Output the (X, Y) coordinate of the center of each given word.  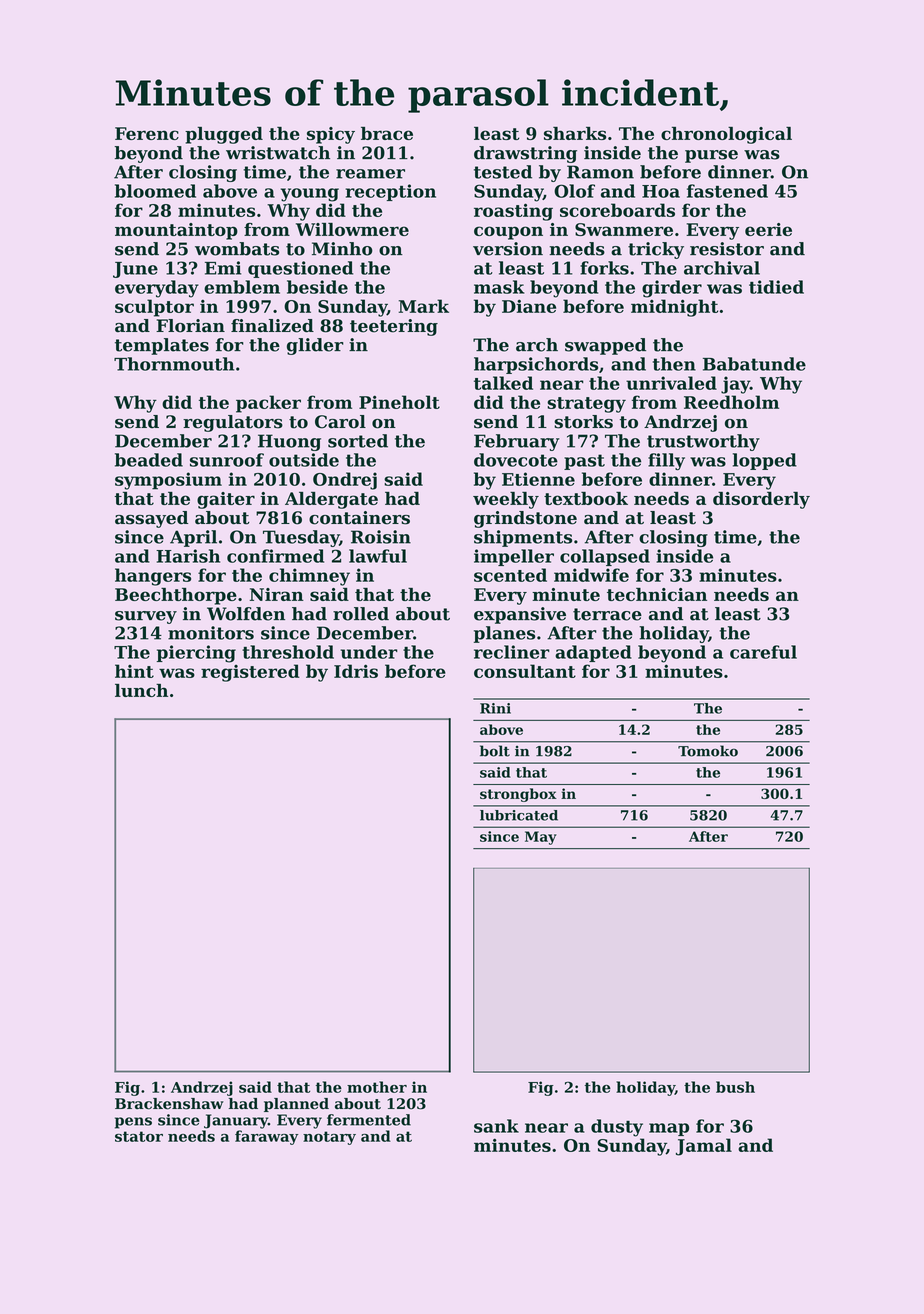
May (541, 838)
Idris (356, 671)
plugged (224, 135)
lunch (141, 690)
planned (296, 1105)
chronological (726, 135)
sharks (575, 133)
